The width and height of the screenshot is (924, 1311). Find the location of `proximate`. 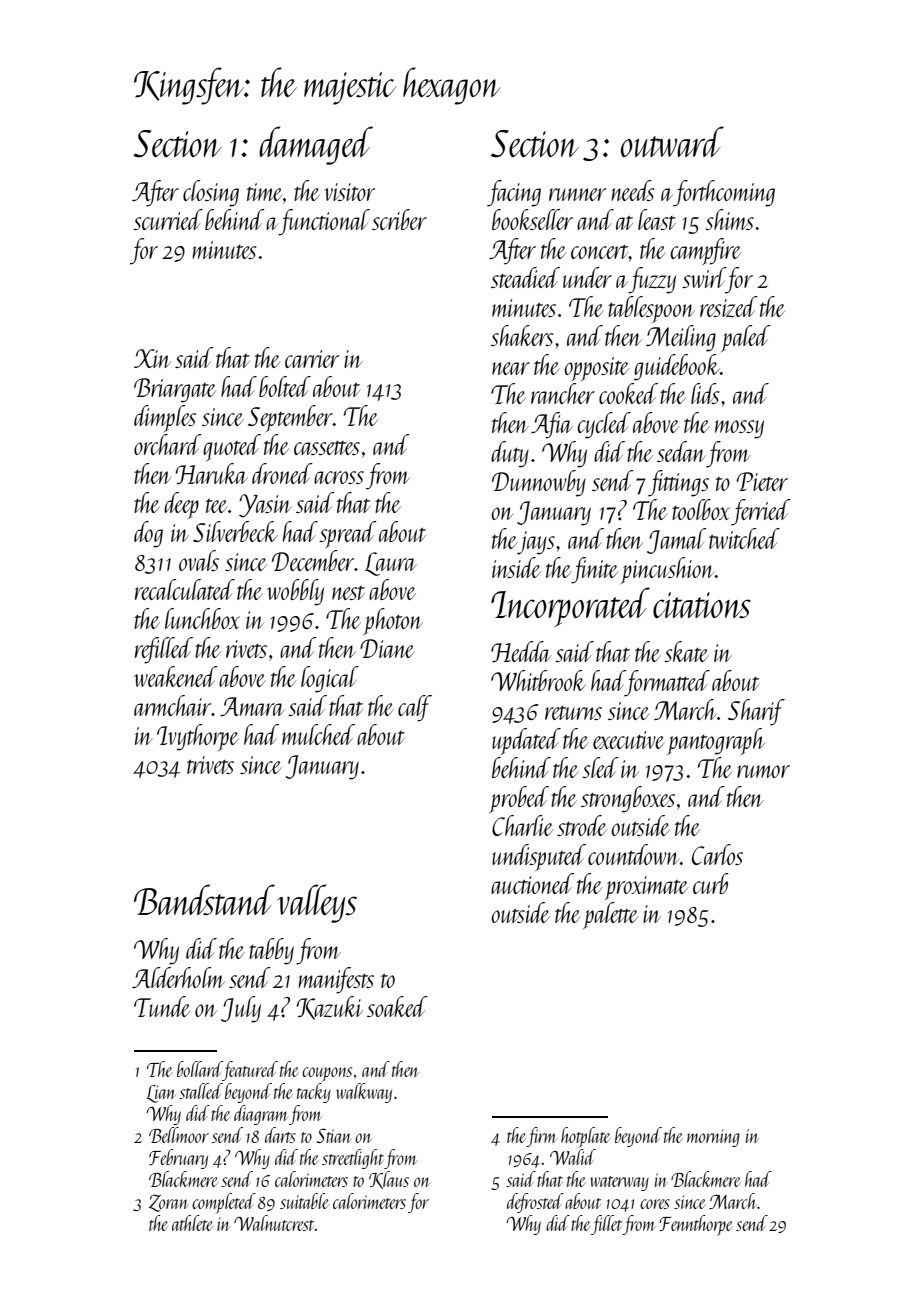

proximate is located at coordinates (646, 888).
